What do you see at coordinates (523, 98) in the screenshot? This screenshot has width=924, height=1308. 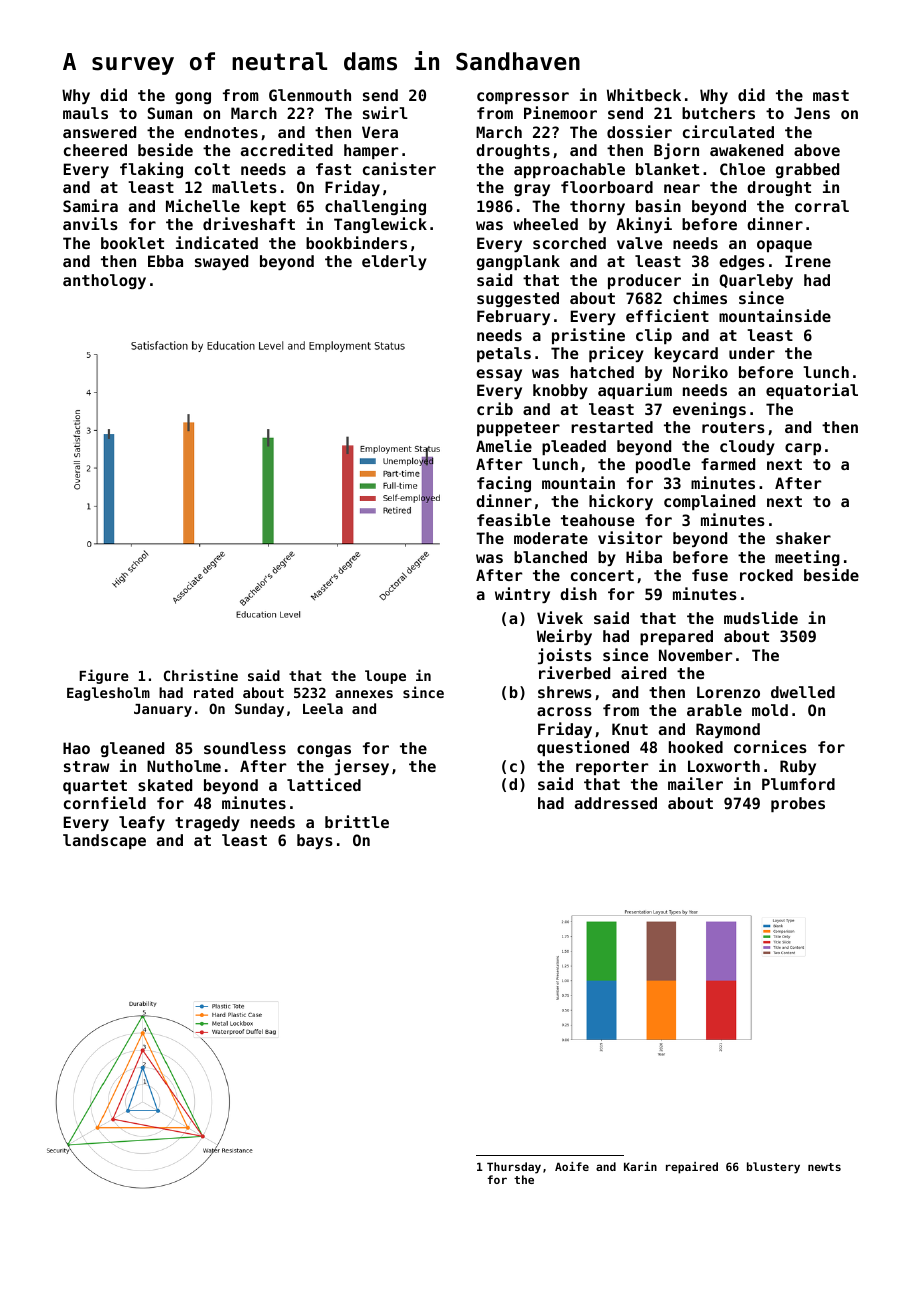 I see `compressor` at bounding box center [523, 98].
